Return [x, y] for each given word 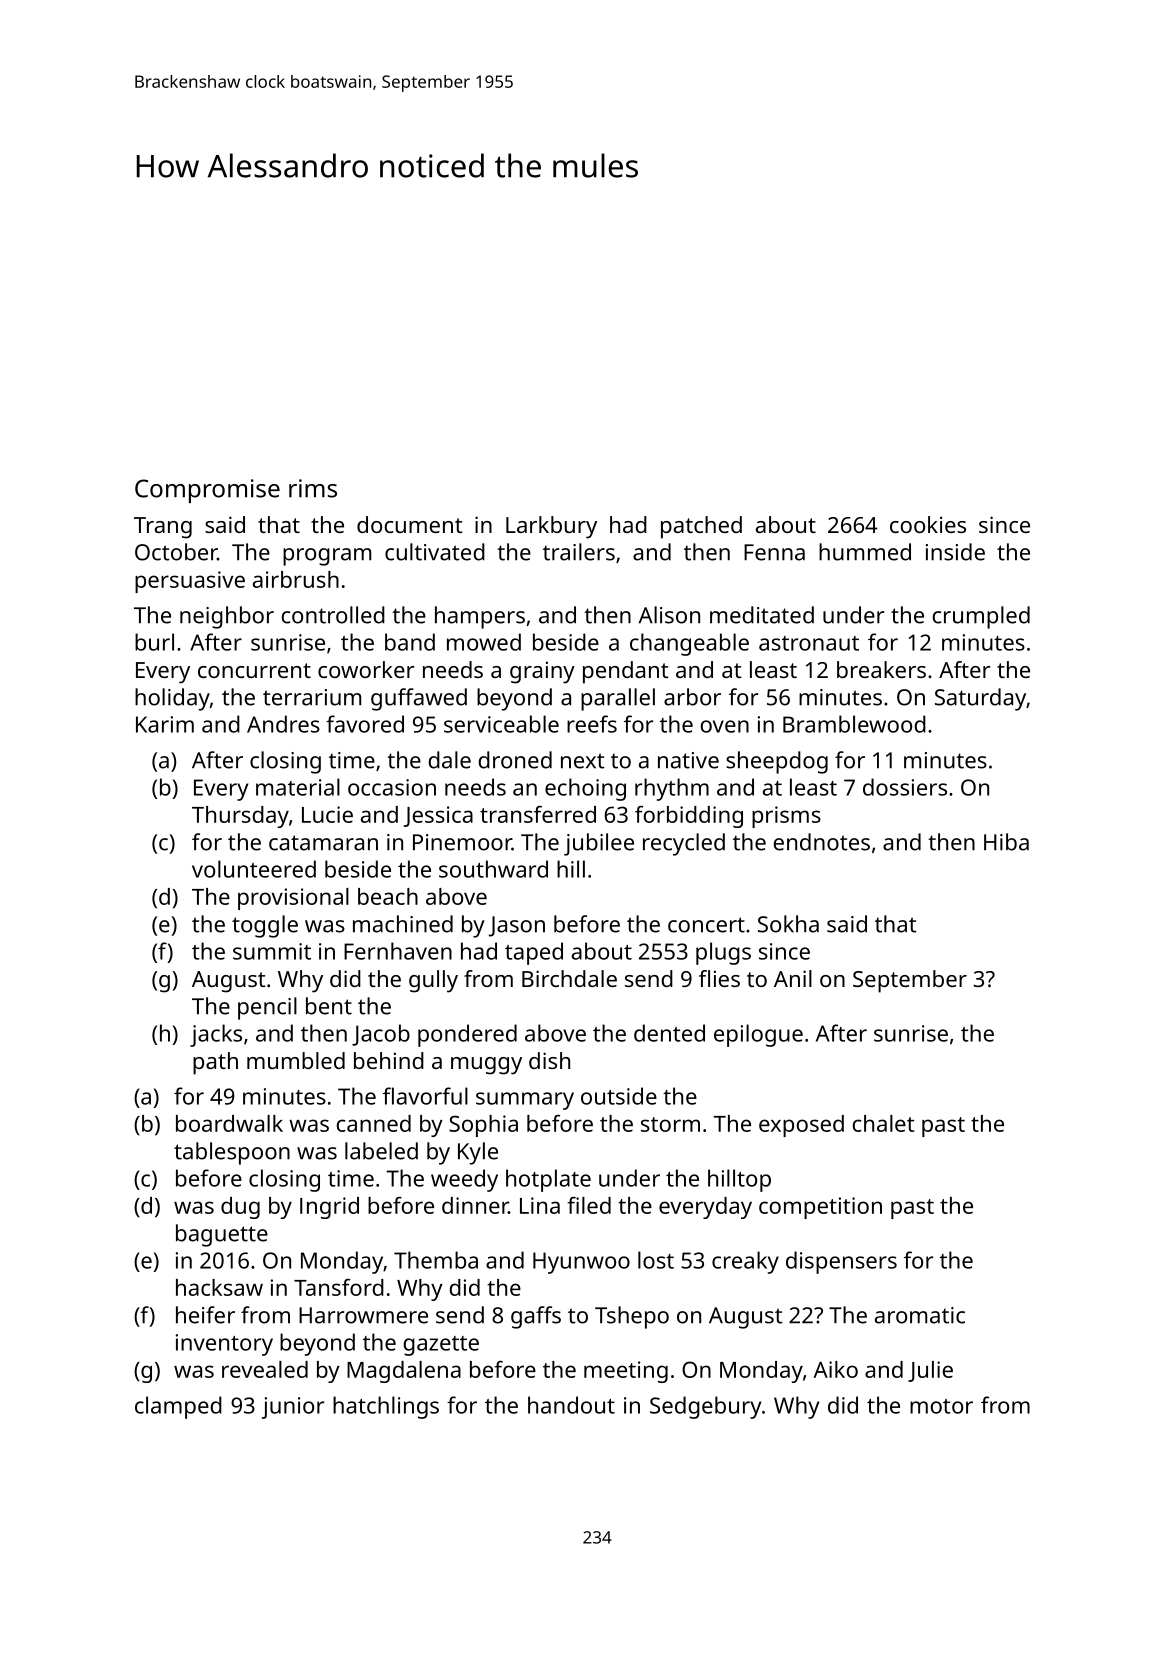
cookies [928, 524]
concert [706, 925]
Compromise [207, 491]
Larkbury [551, 527]
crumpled [981, 617]
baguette [222, 1235]
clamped [178, 1407]
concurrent [254, 670]
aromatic [920, 1315]
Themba [436, 1260]
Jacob [381, 1035]
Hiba [1006, 842]
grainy [542, 672]
